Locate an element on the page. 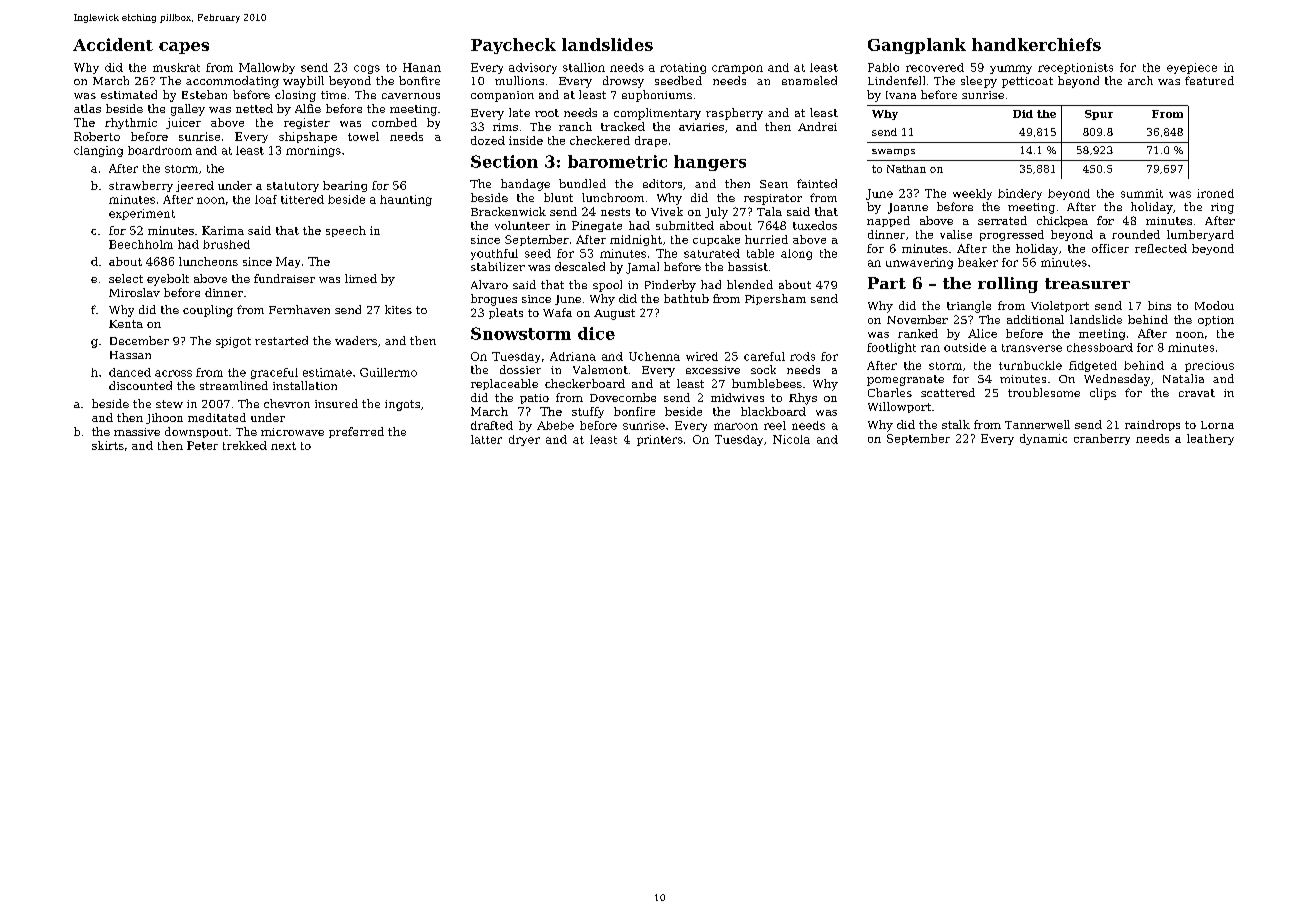 This document has width=1308, height=924. massive is located at coordinates (137, 432).
